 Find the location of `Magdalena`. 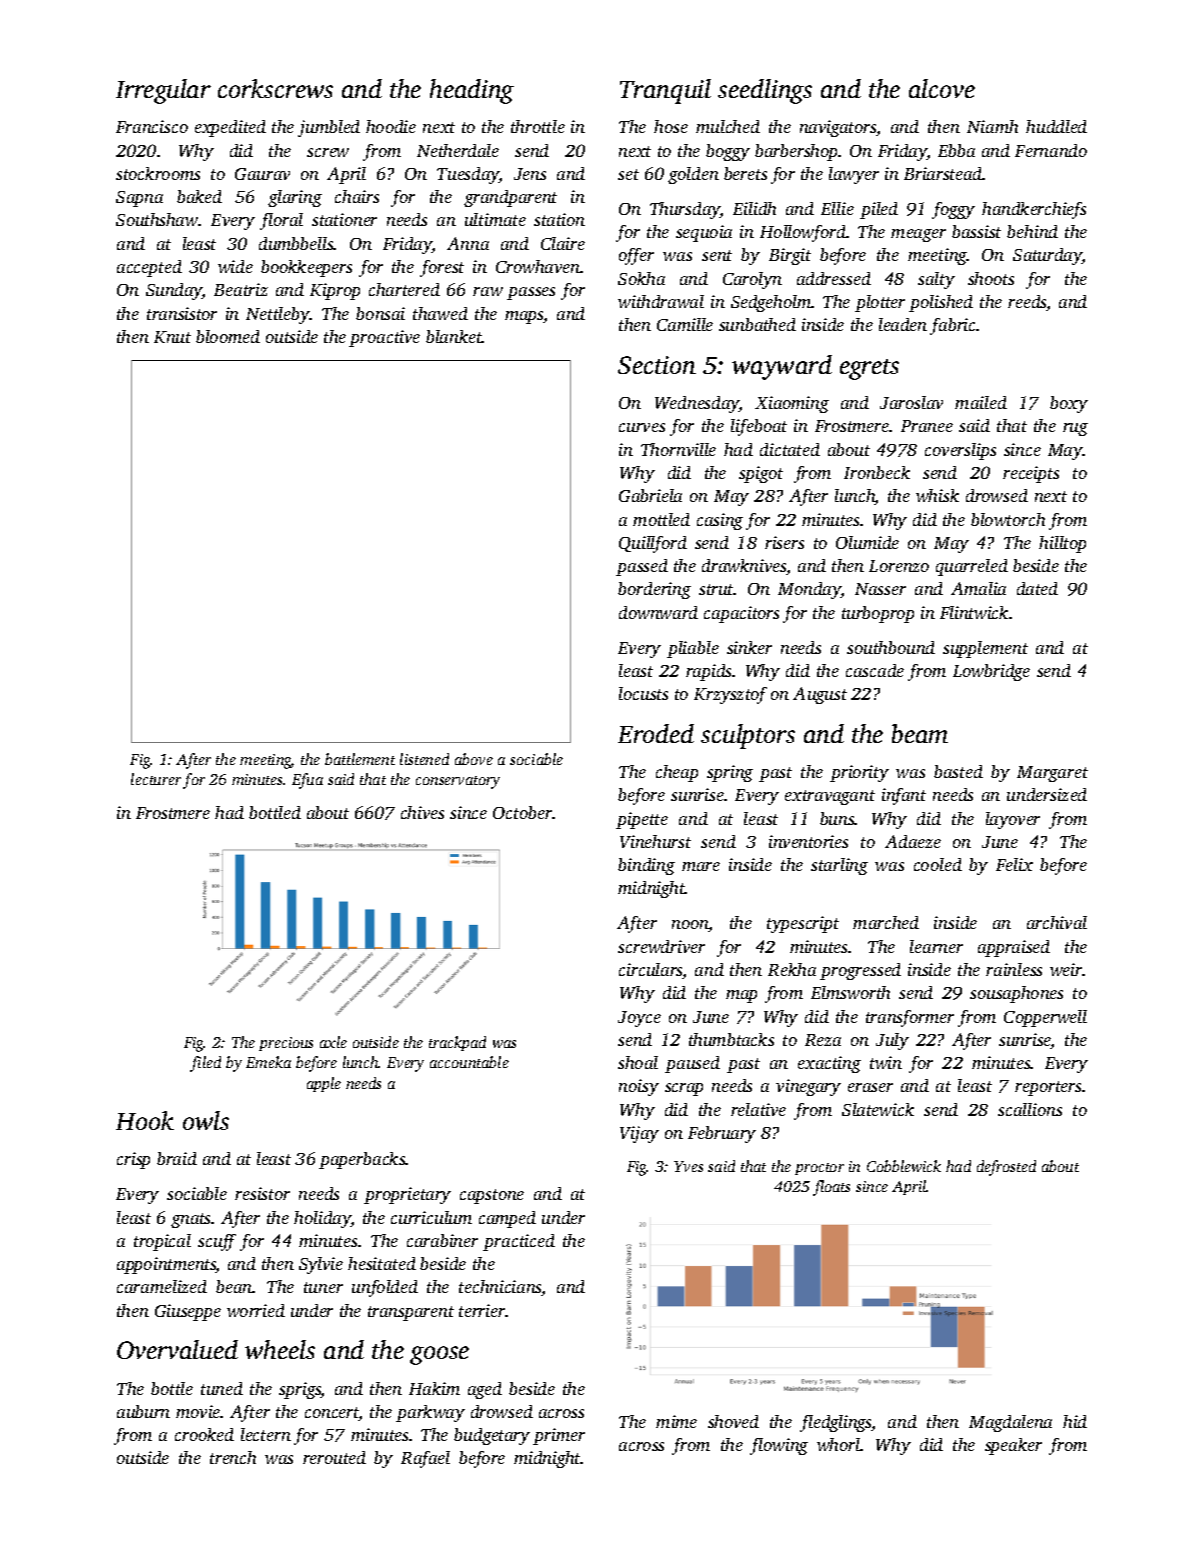

Magdalena is located at coordinates (1010, 1423).
